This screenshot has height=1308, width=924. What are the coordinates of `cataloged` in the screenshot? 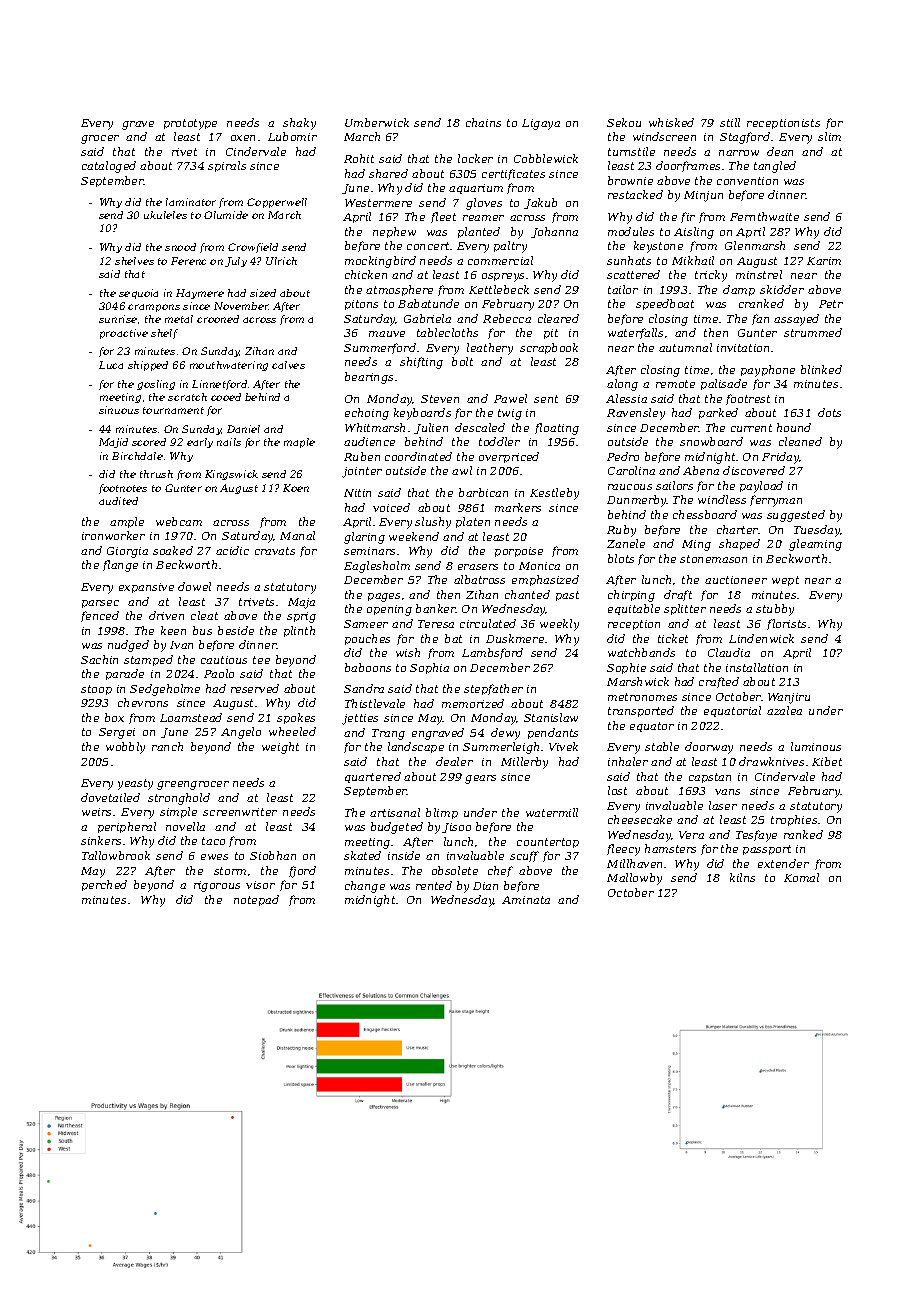 It's located at (109, 167).
